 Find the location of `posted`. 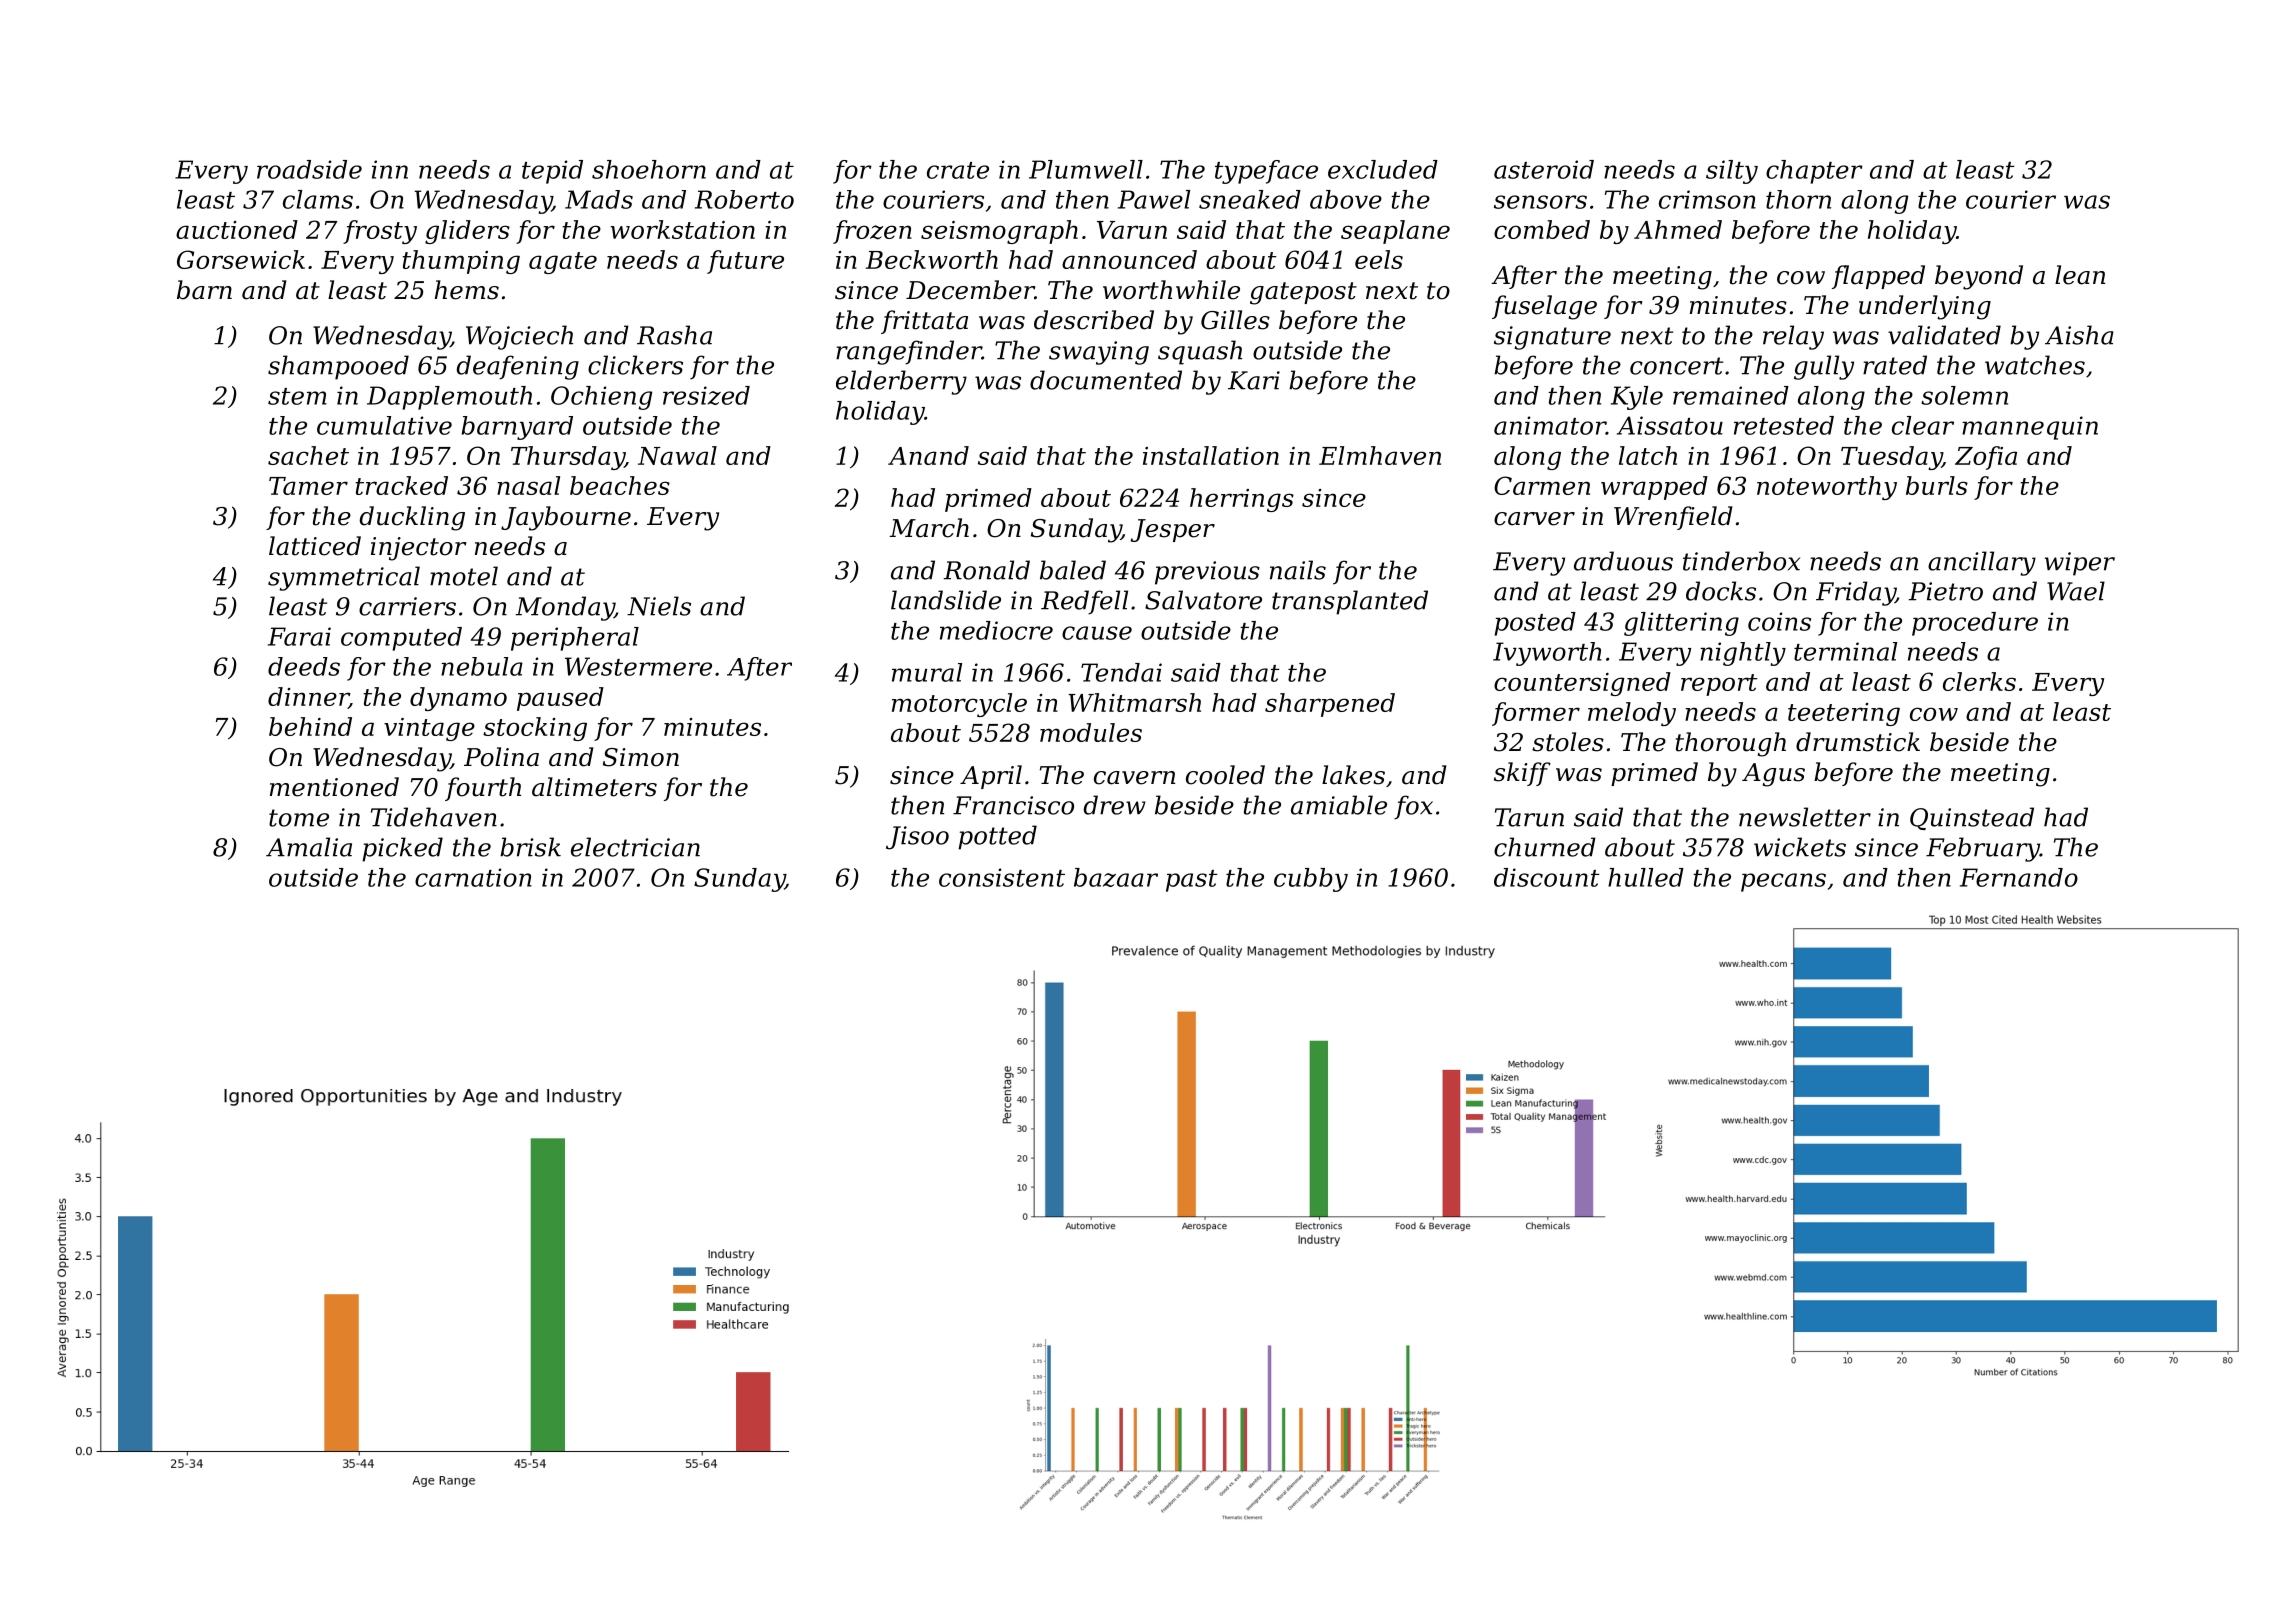

posted is located at coordinates (1535, 624).
